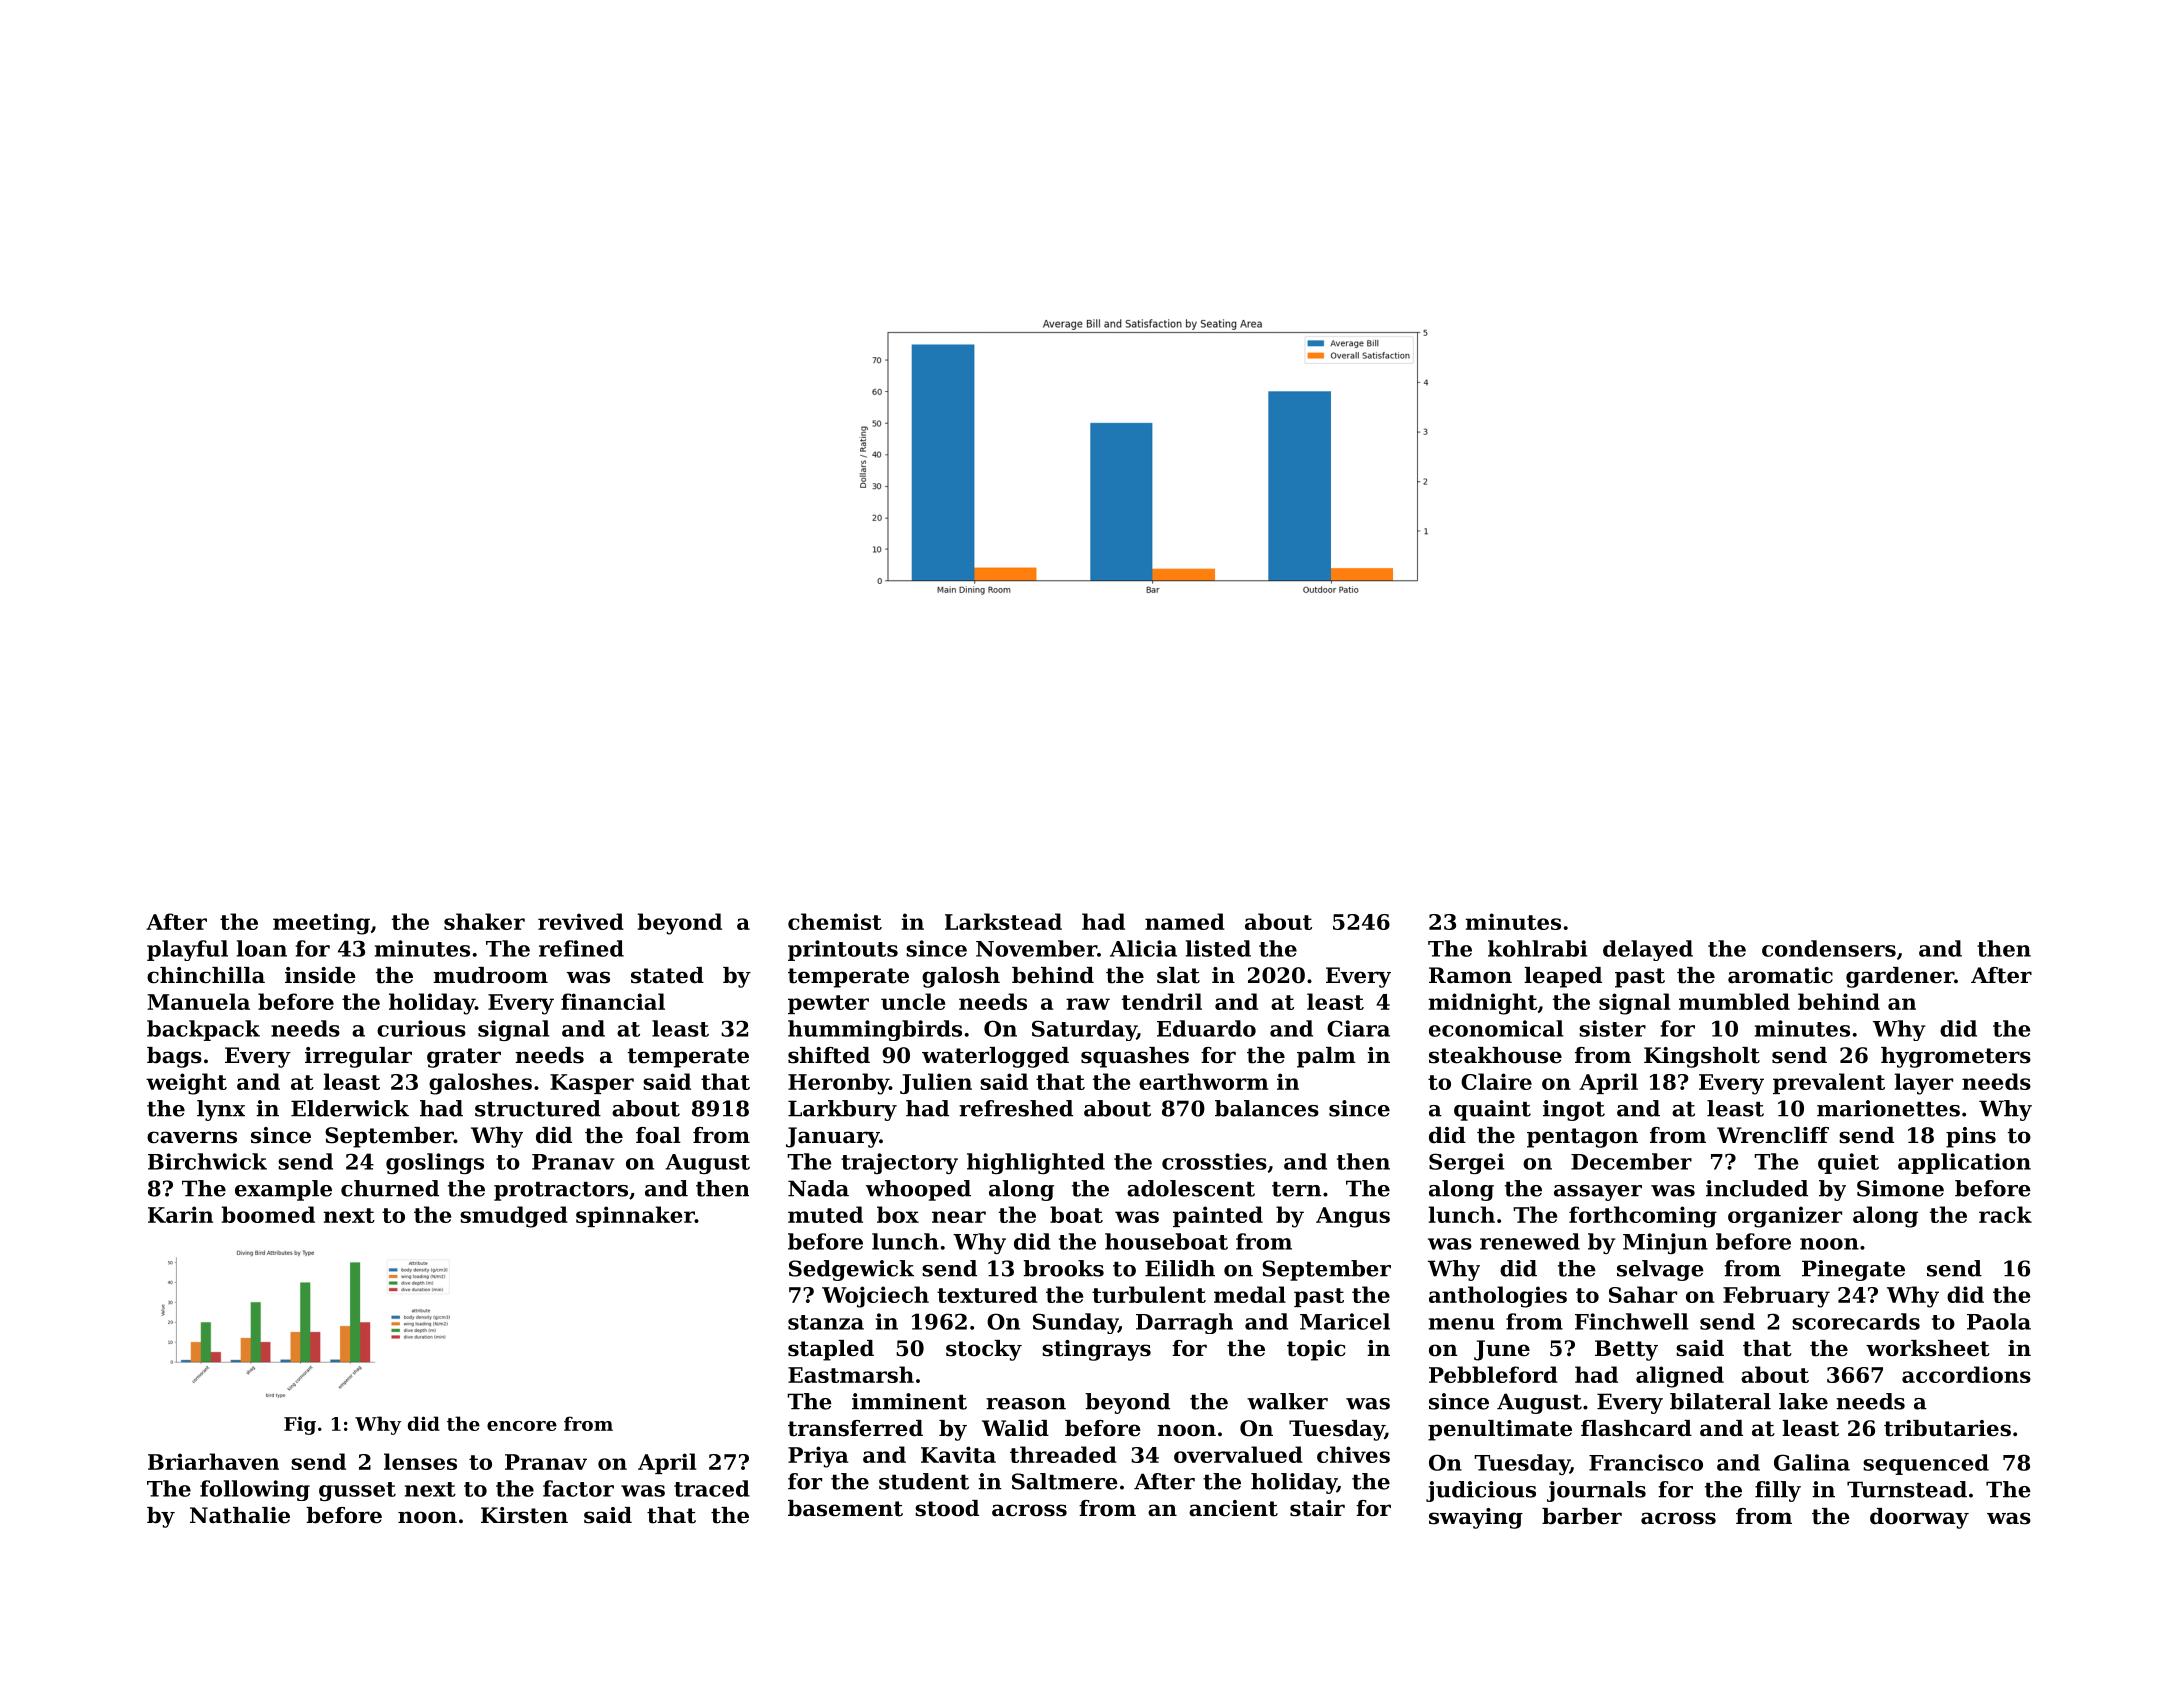  I want to click on condensers, so click(1829, 948).
